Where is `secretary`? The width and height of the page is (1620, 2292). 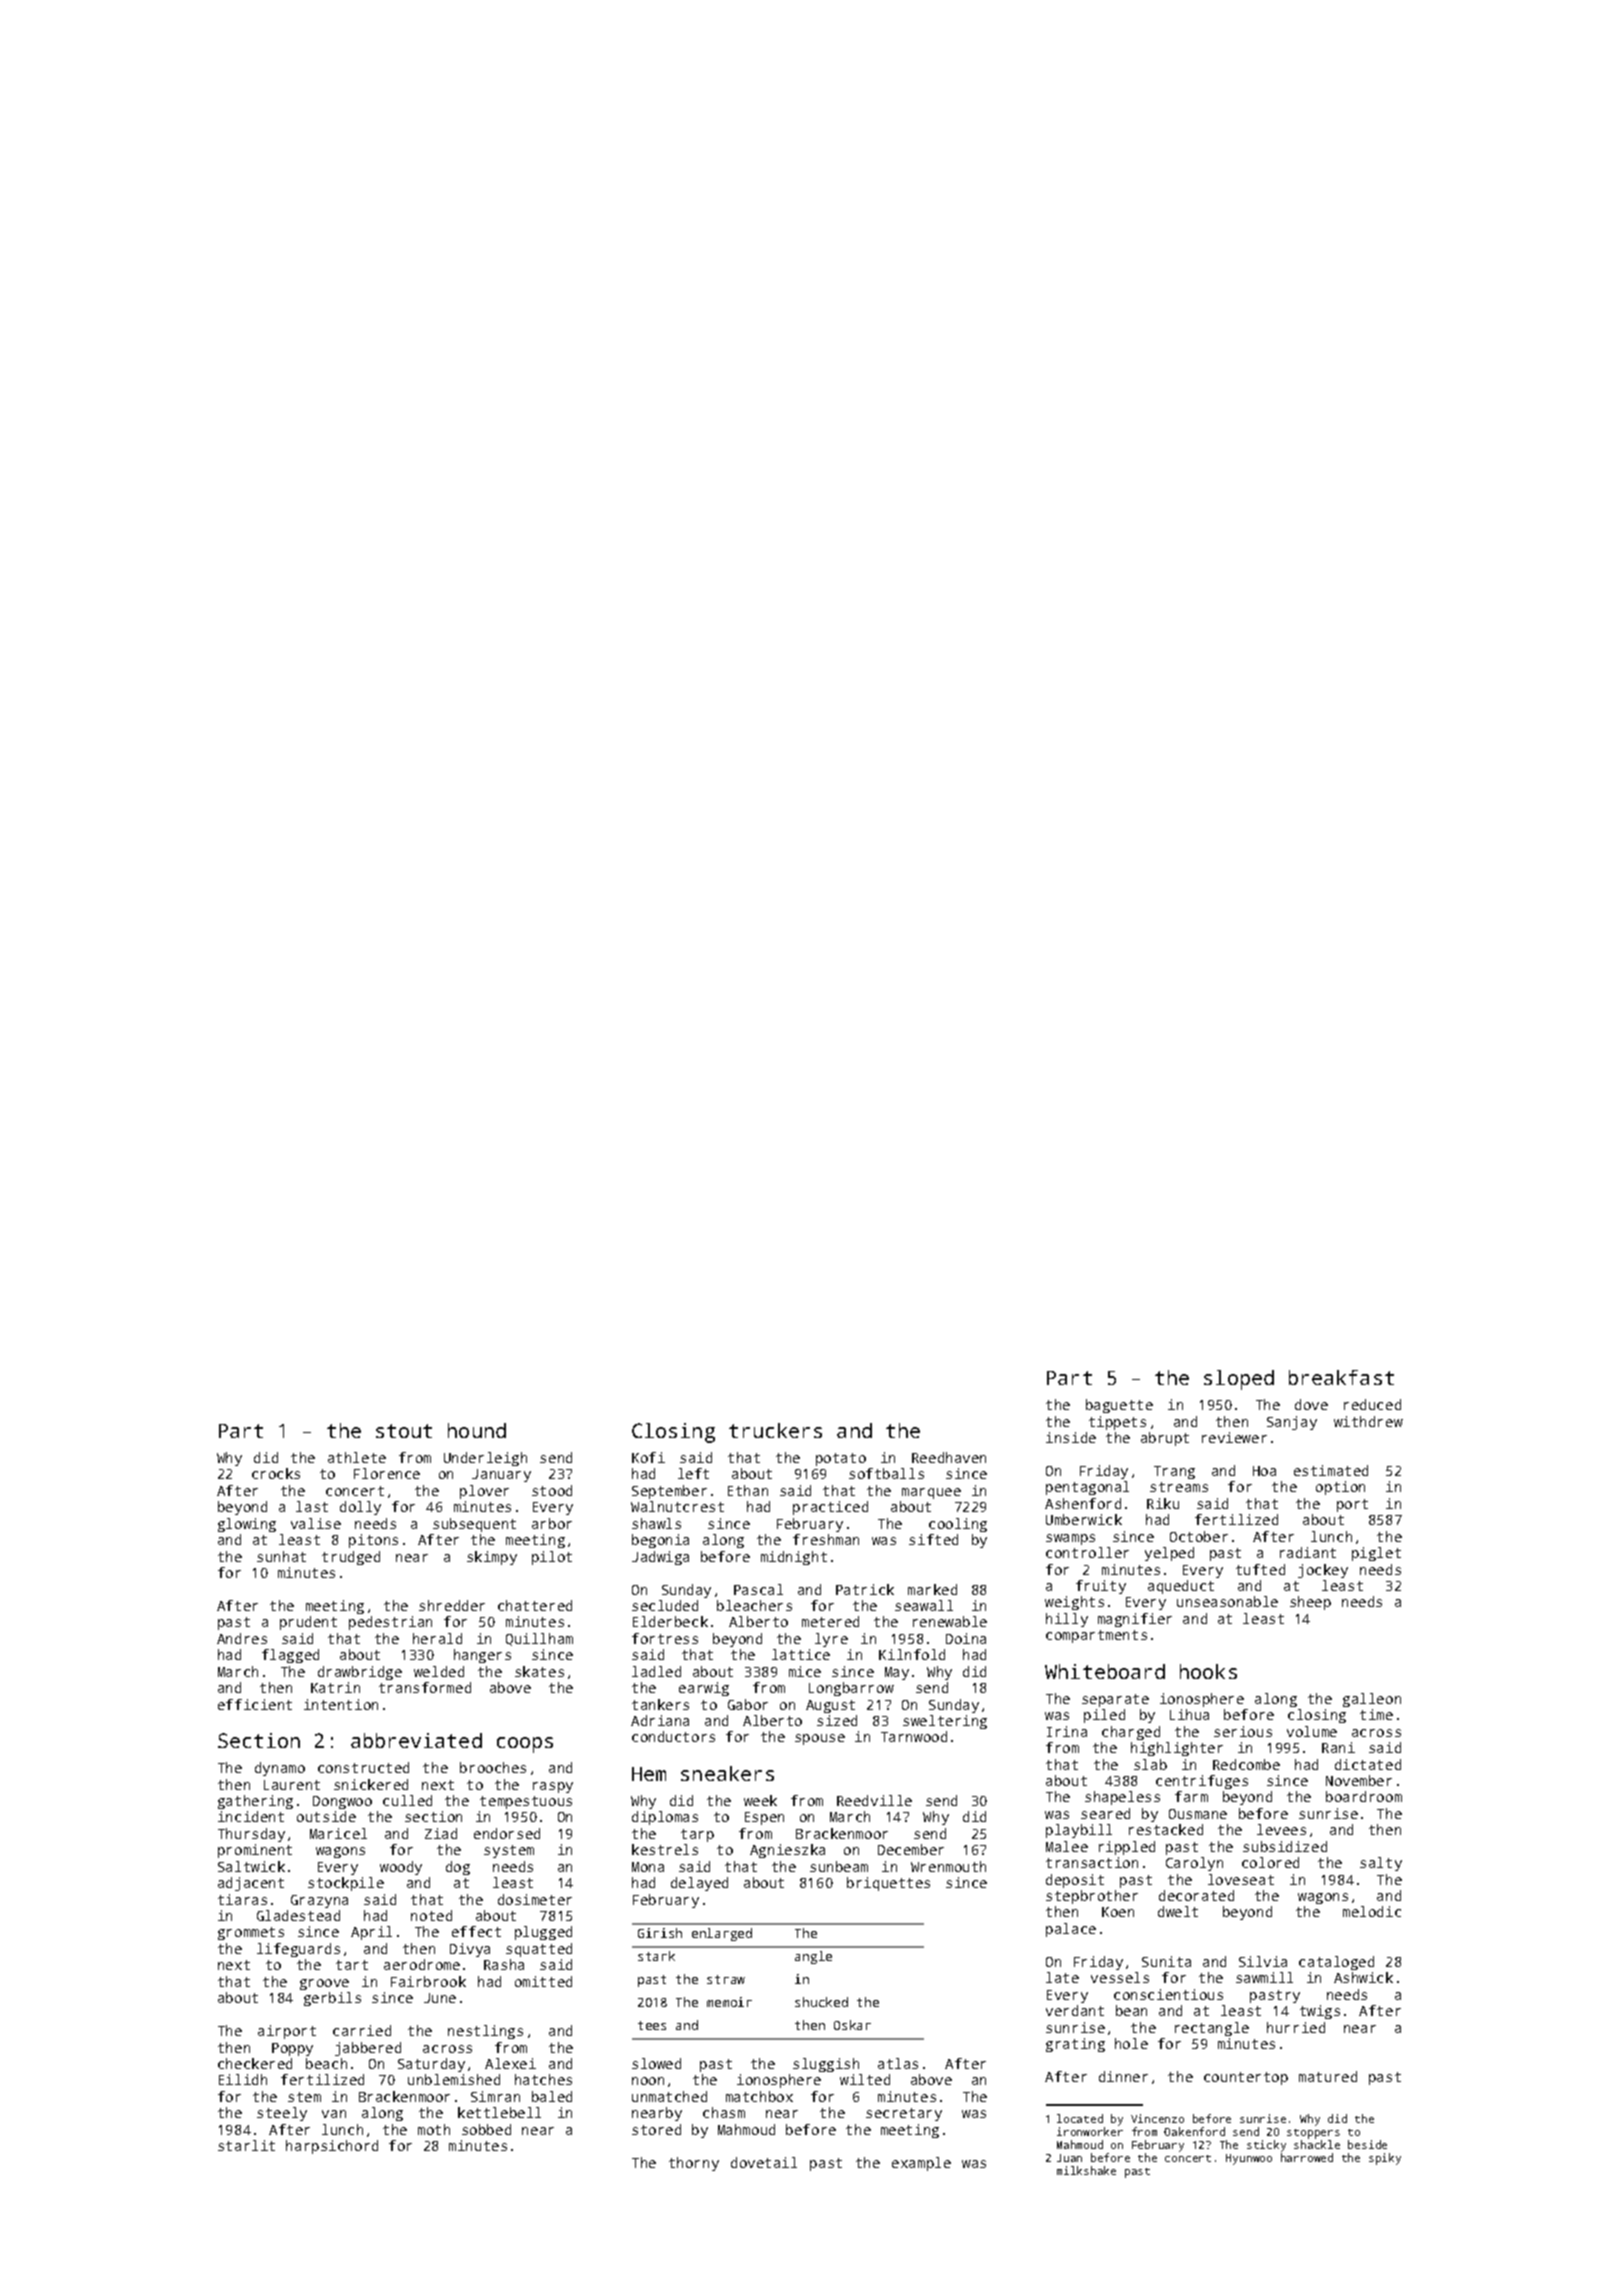
secretary is located at coordinates (904, 2114).
